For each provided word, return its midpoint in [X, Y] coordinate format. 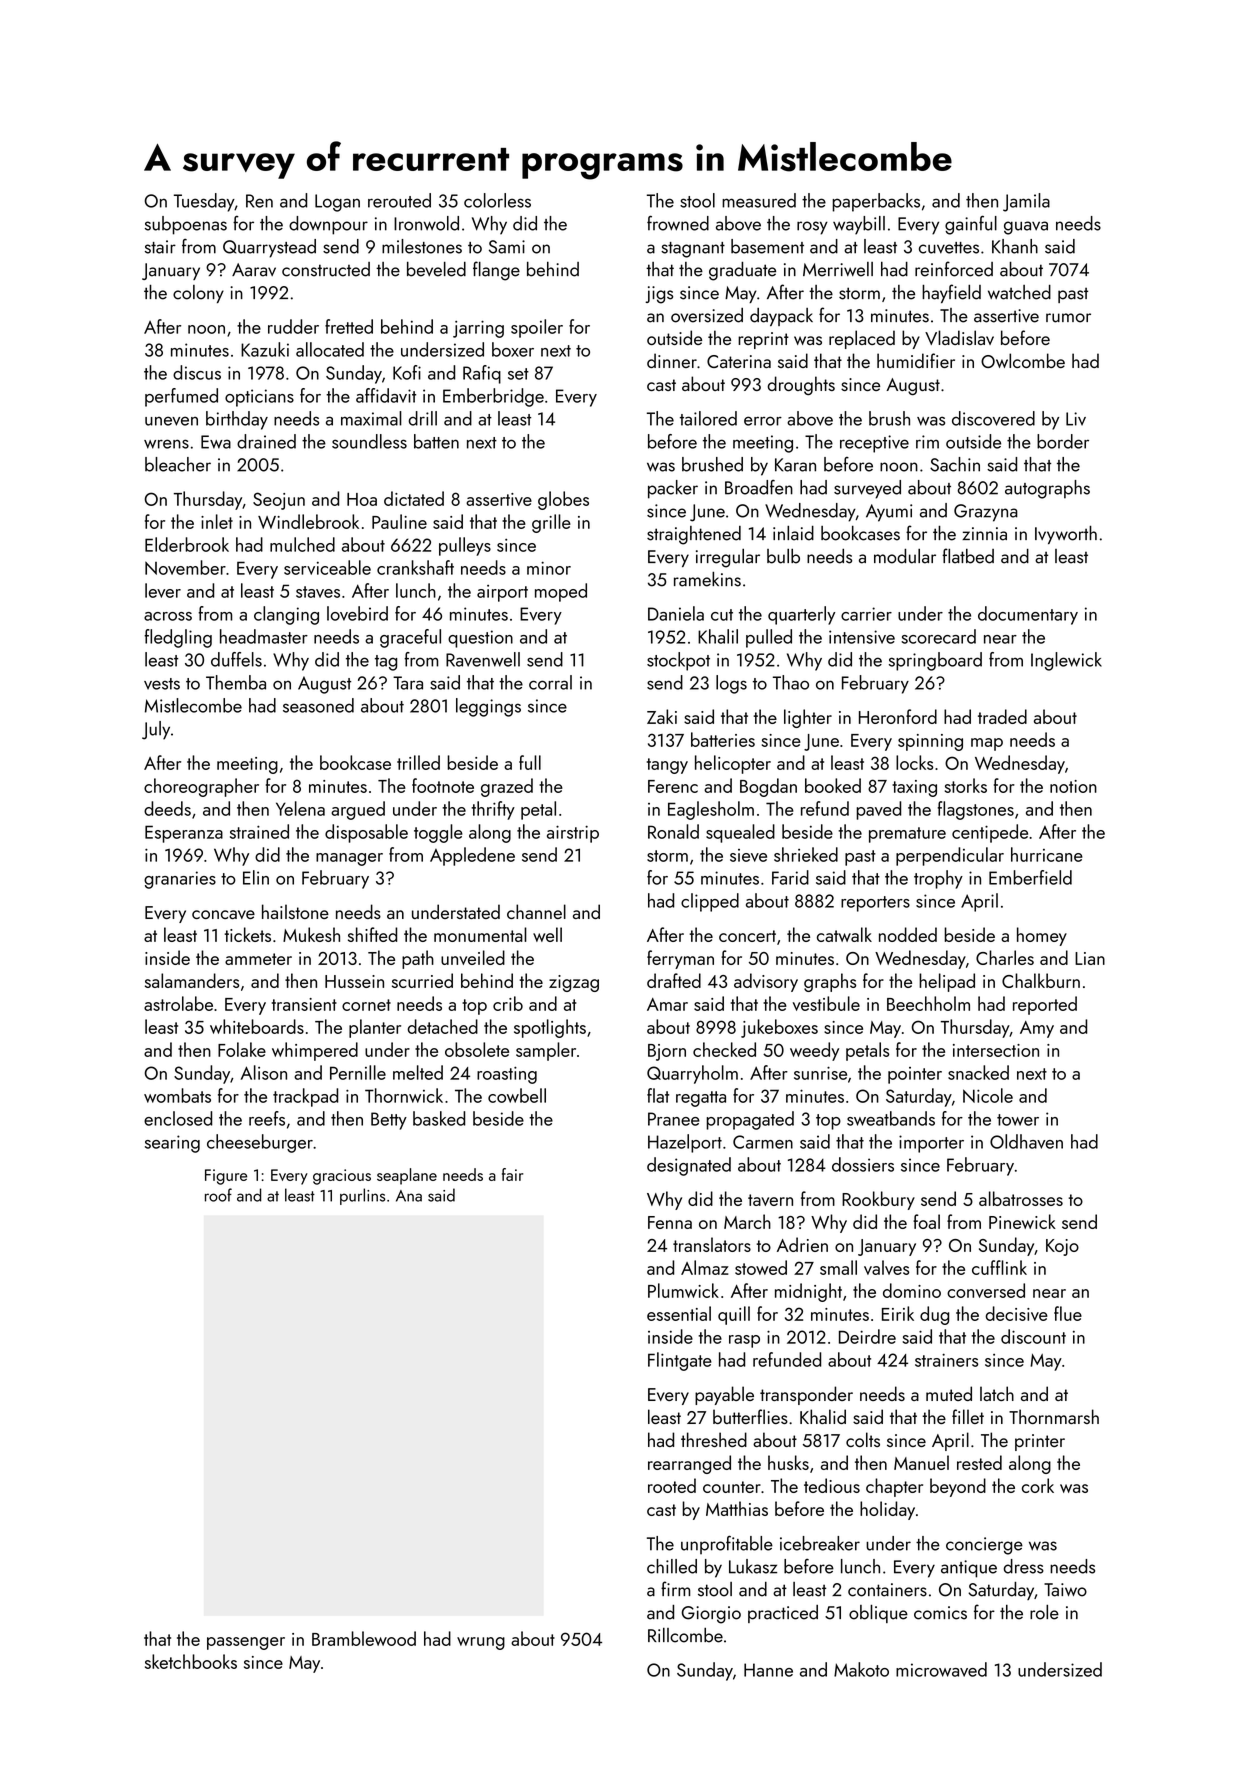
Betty [389, 1121]
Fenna [670, 1222]
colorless [497, 200]
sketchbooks [191, 1661]
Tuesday [204, 202]
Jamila [1026, 202]
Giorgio [711, 1615]
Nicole [988, 1095]
